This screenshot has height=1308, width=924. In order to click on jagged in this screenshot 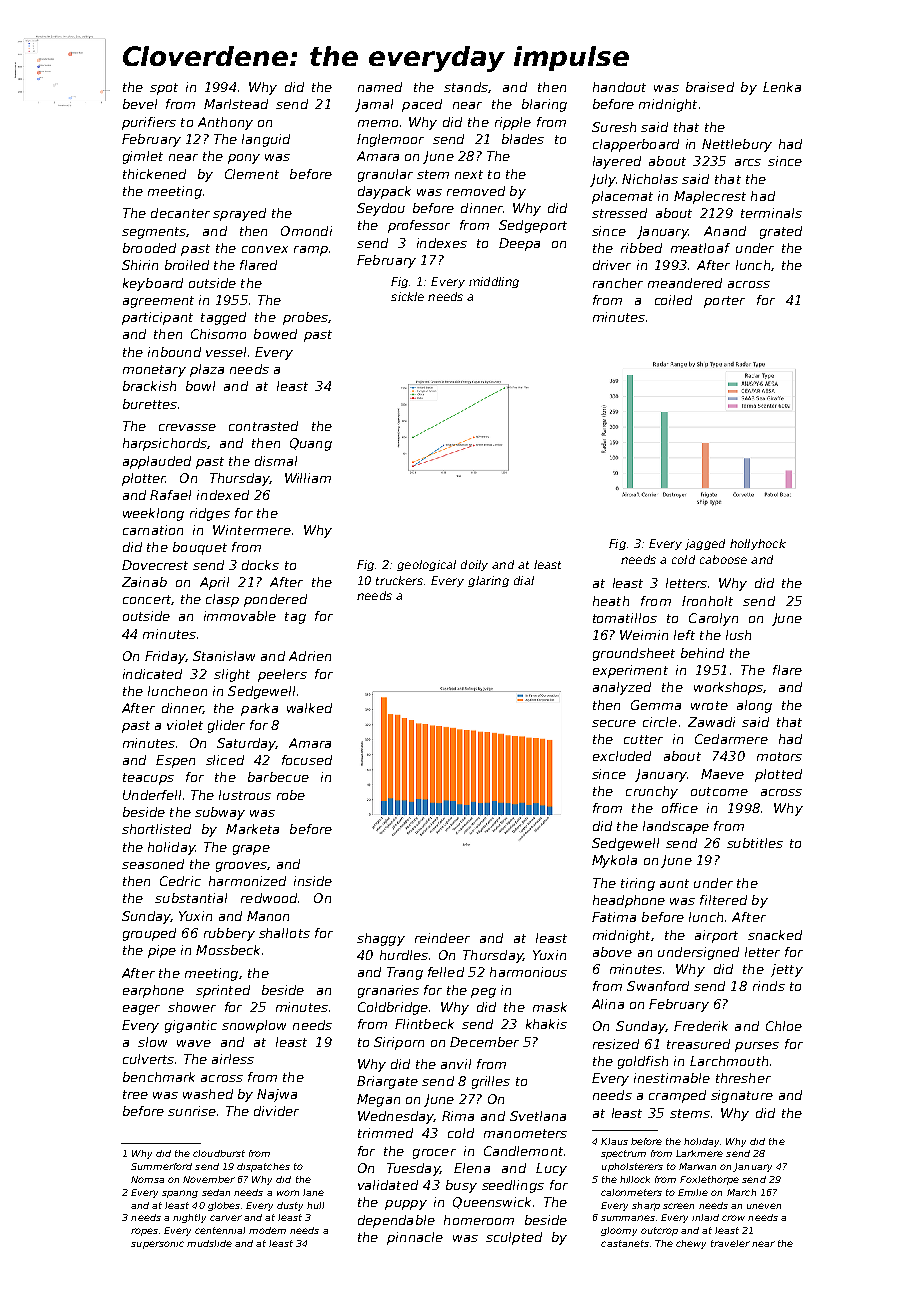, I will do `click(705, 544)`.
